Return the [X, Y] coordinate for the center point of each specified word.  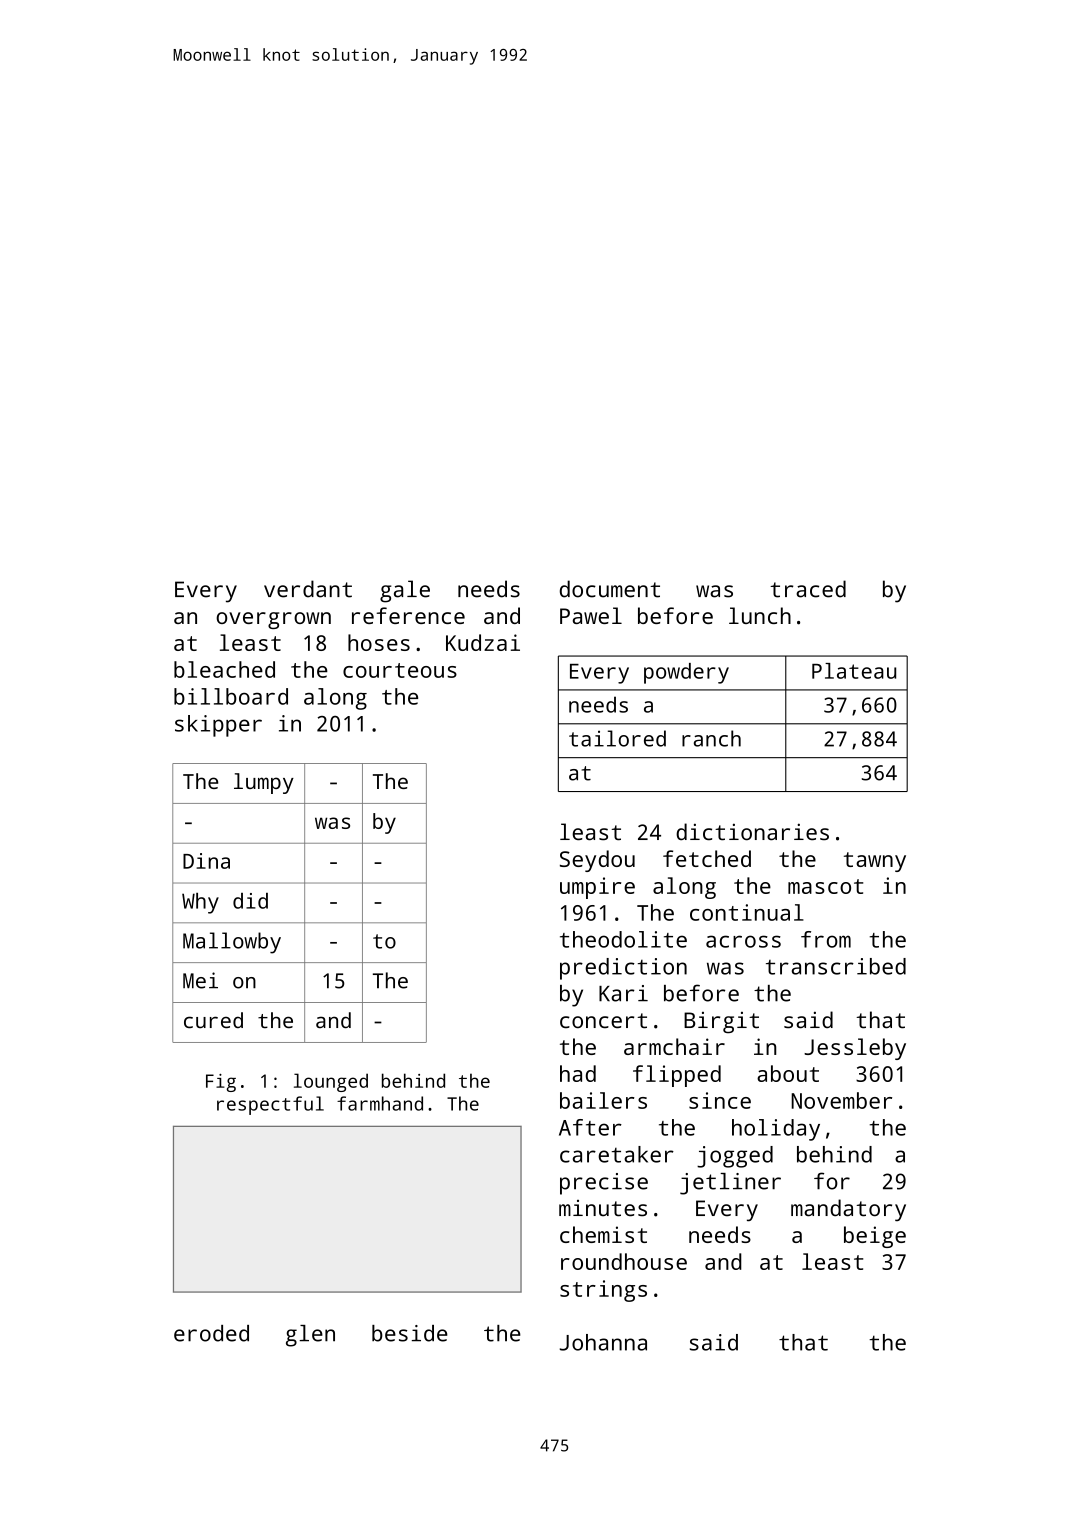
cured [213, 1020]
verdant [308, 589]
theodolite [623, 939]
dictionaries [752, 832]
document [610, 589]
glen [310, 1336]
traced [808, 589]
